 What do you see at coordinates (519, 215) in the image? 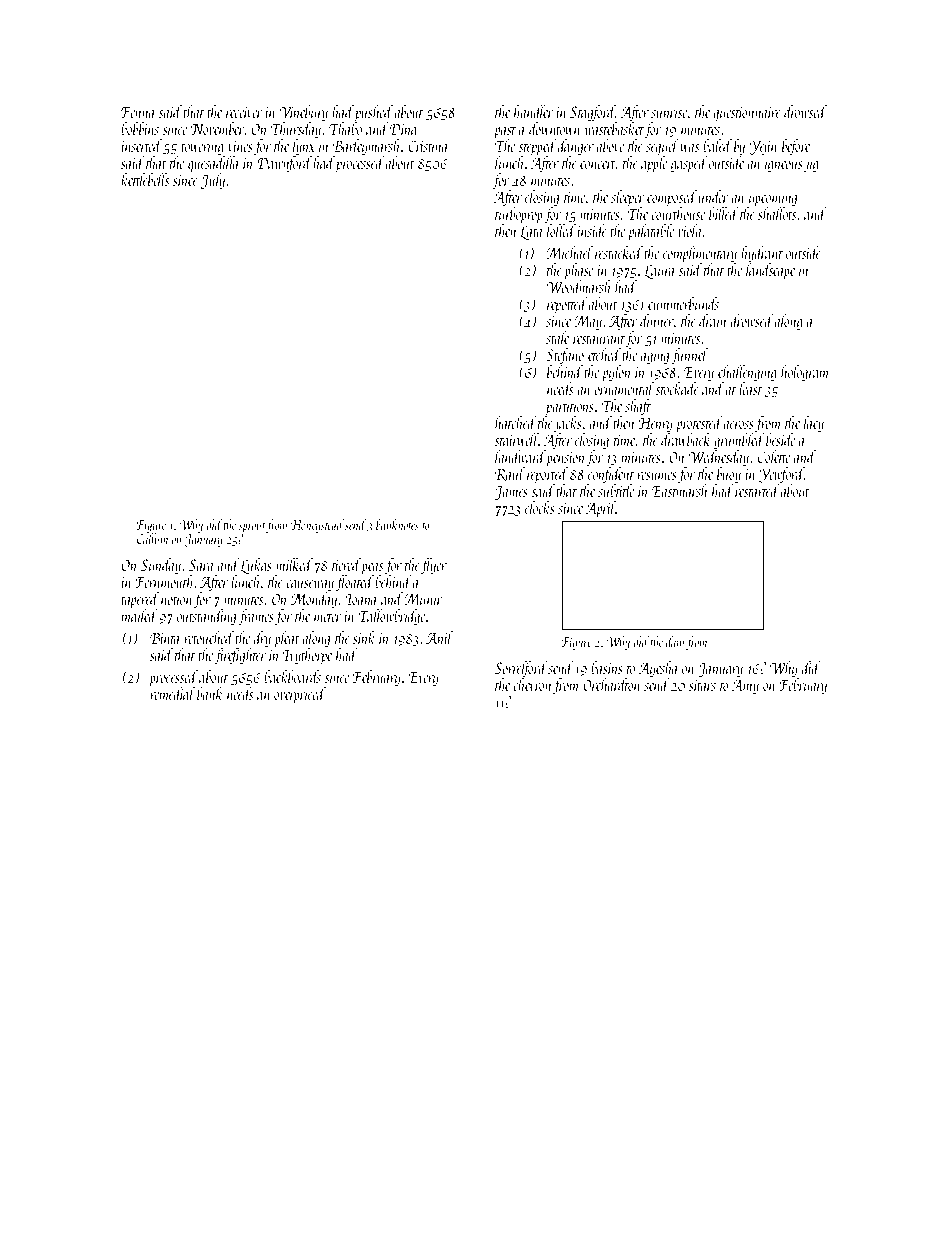
I see `turboprop` at bounding box center [519, 215].
